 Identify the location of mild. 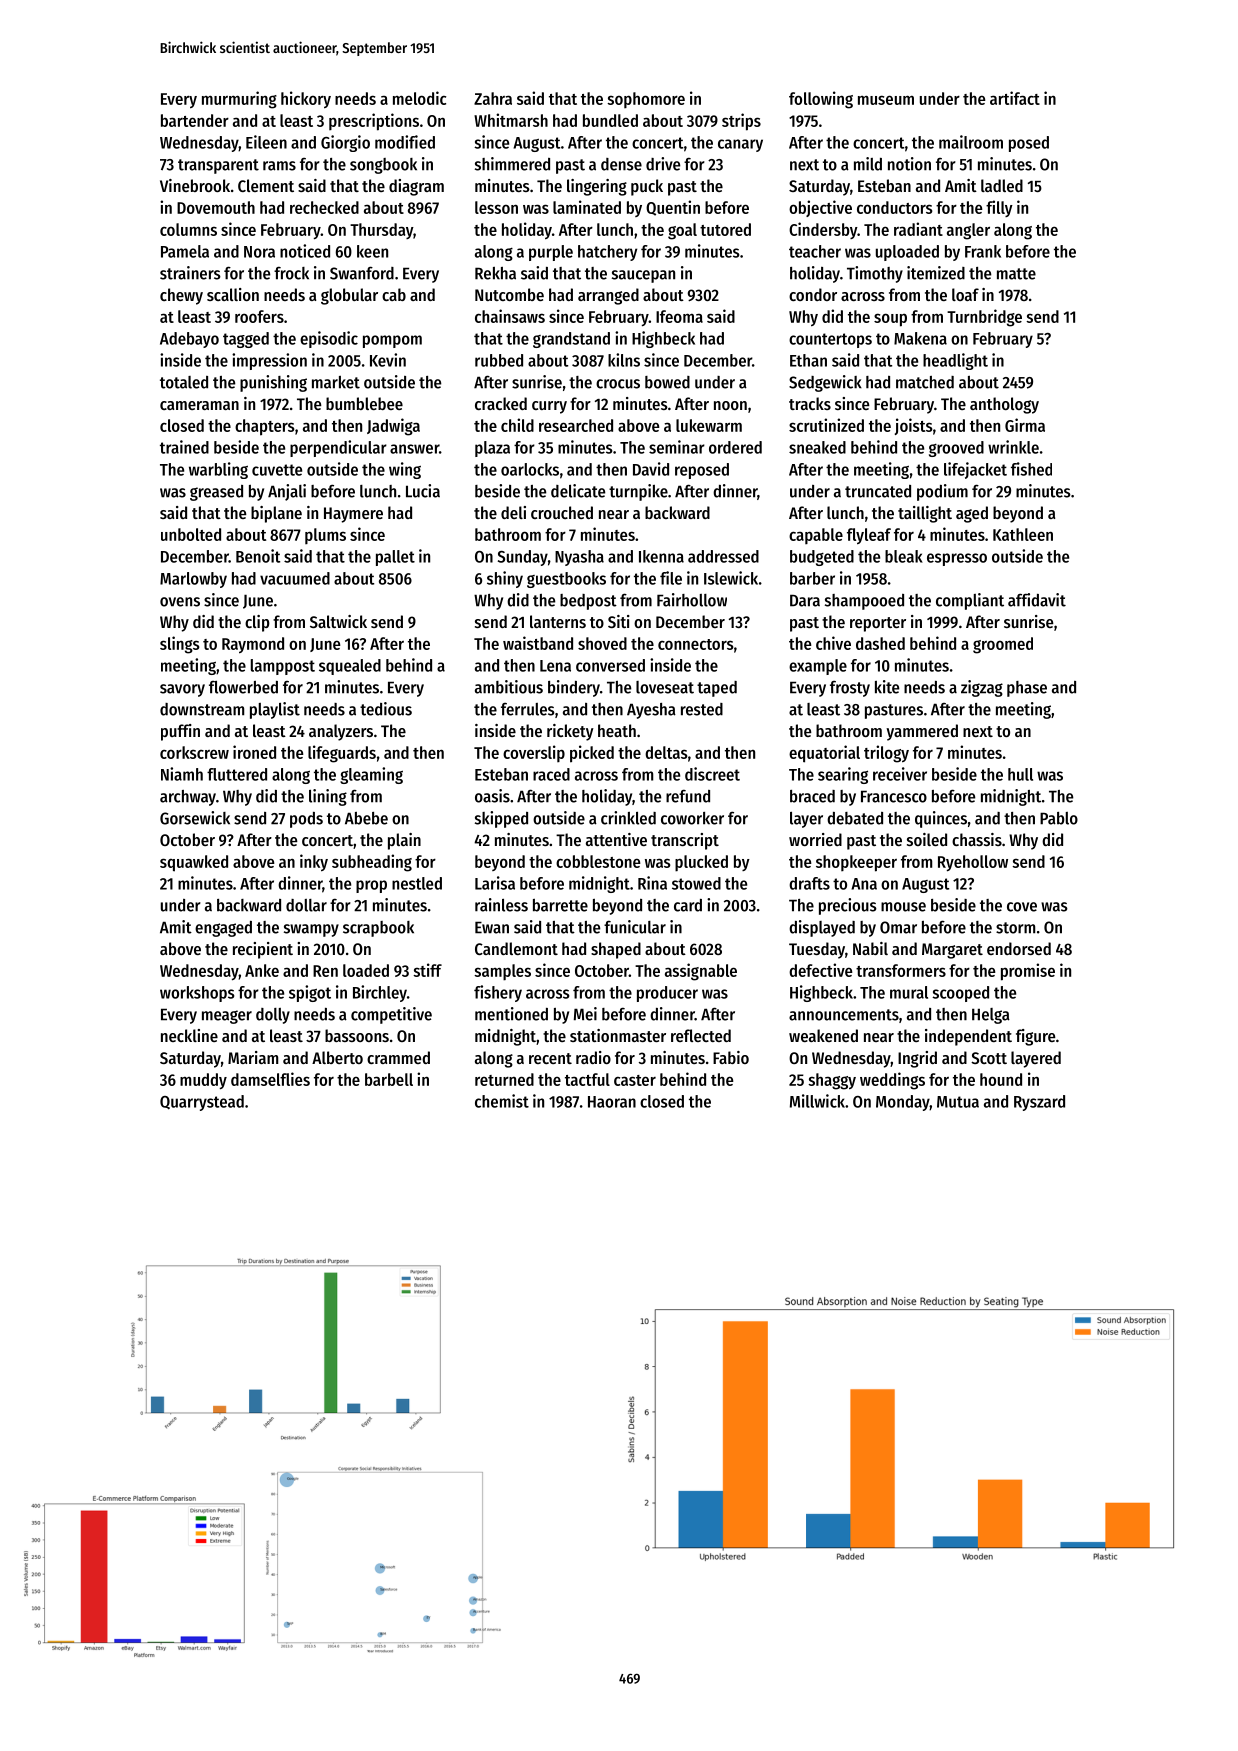
(868, 164).
